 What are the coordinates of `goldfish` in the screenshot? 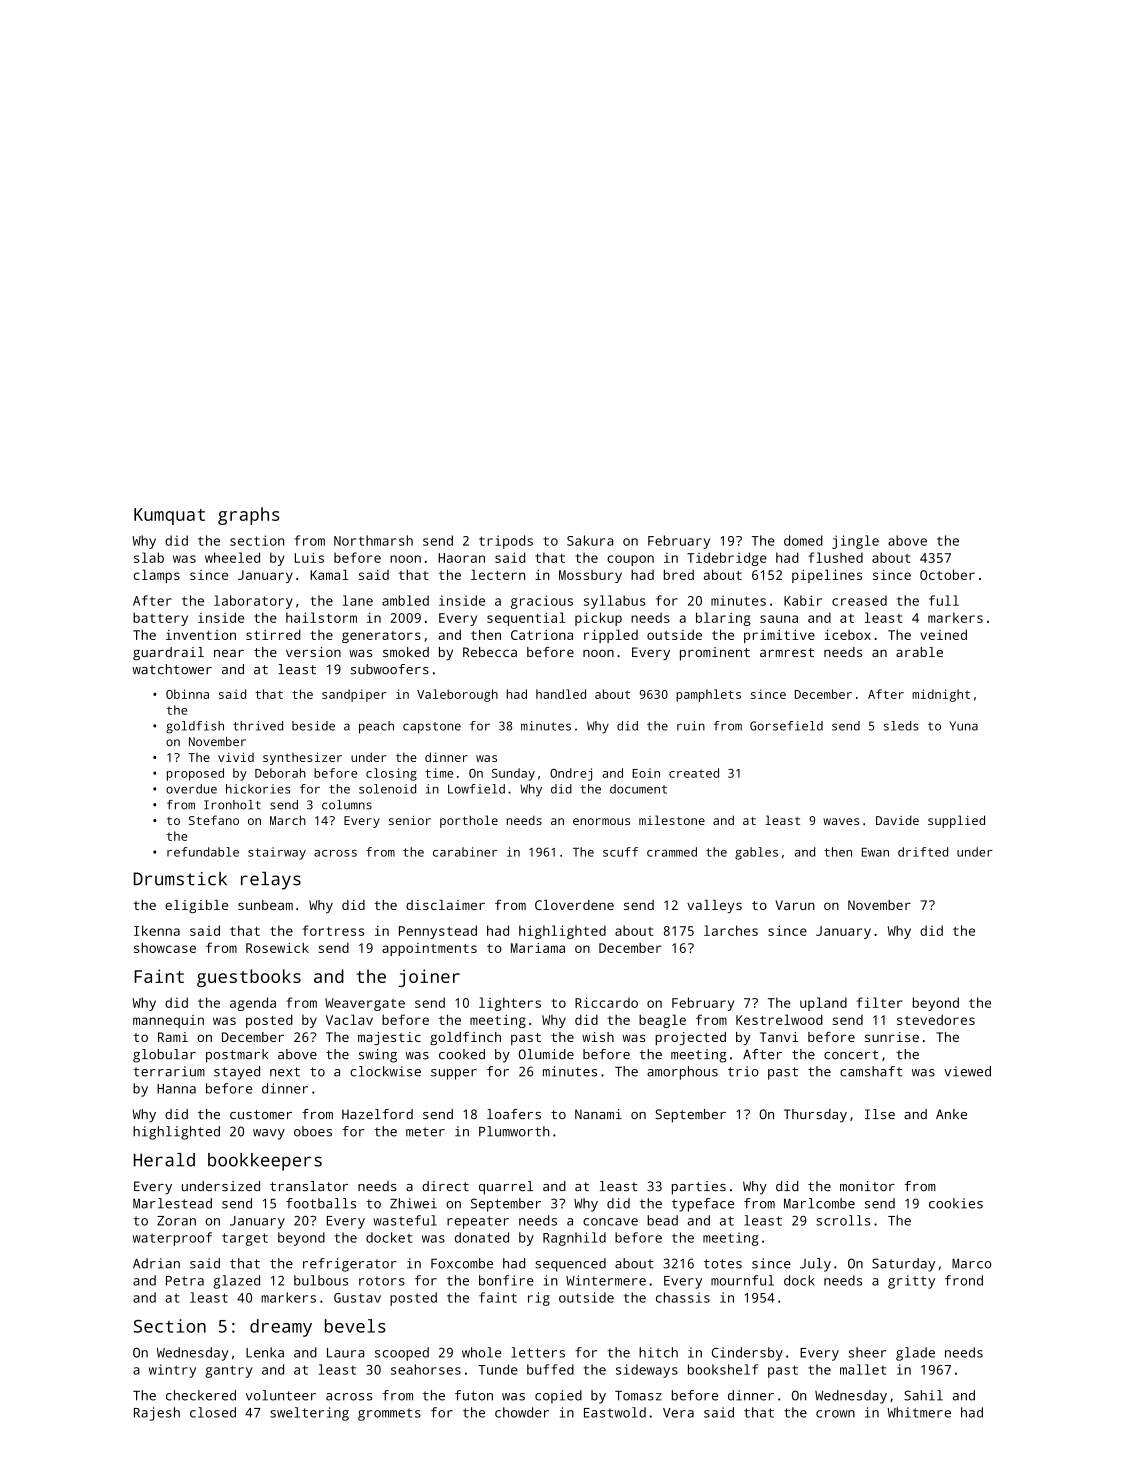 It's located at (195, 727).
